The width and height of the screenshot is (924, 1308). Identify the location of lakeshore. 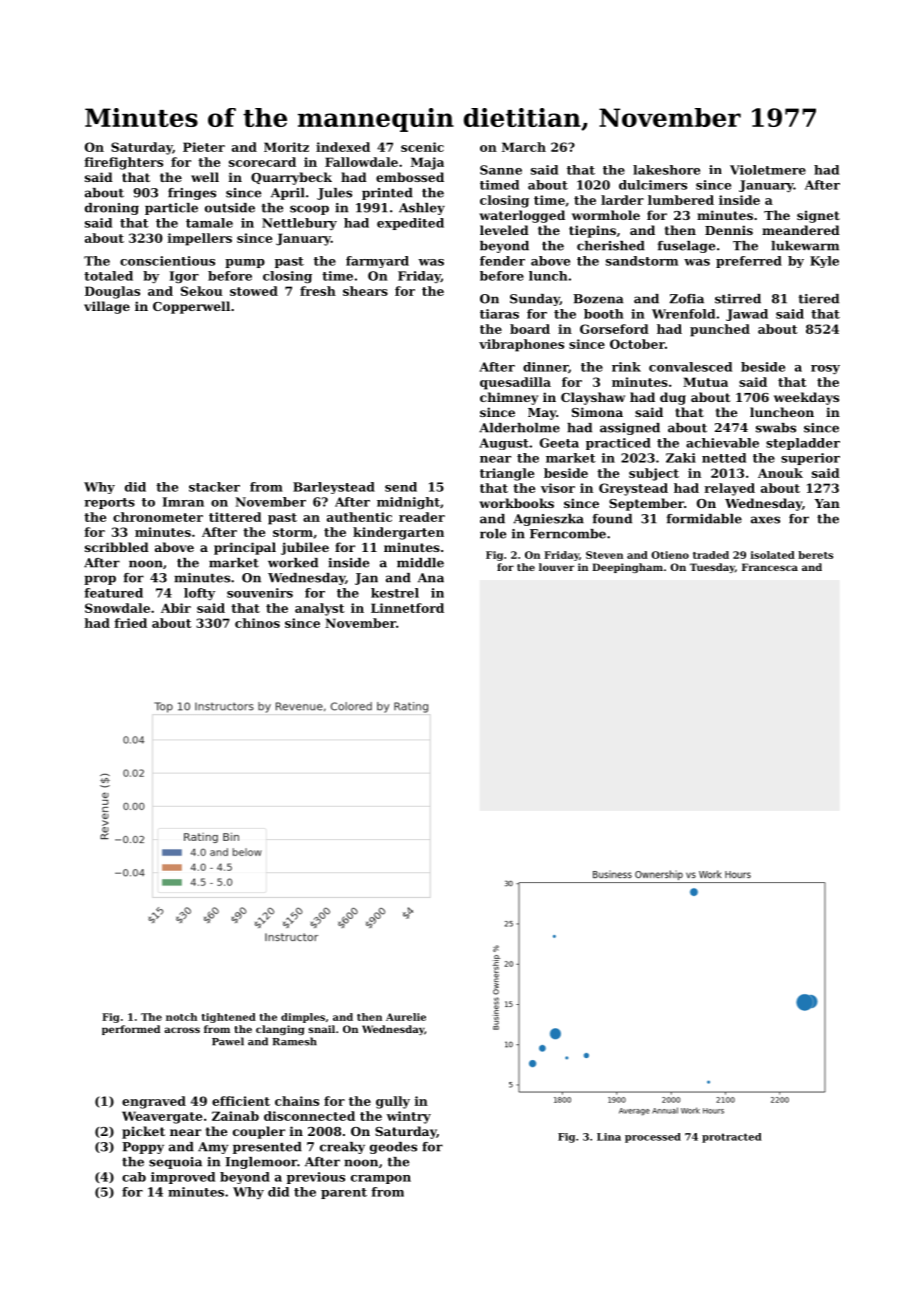
(666, 170).
